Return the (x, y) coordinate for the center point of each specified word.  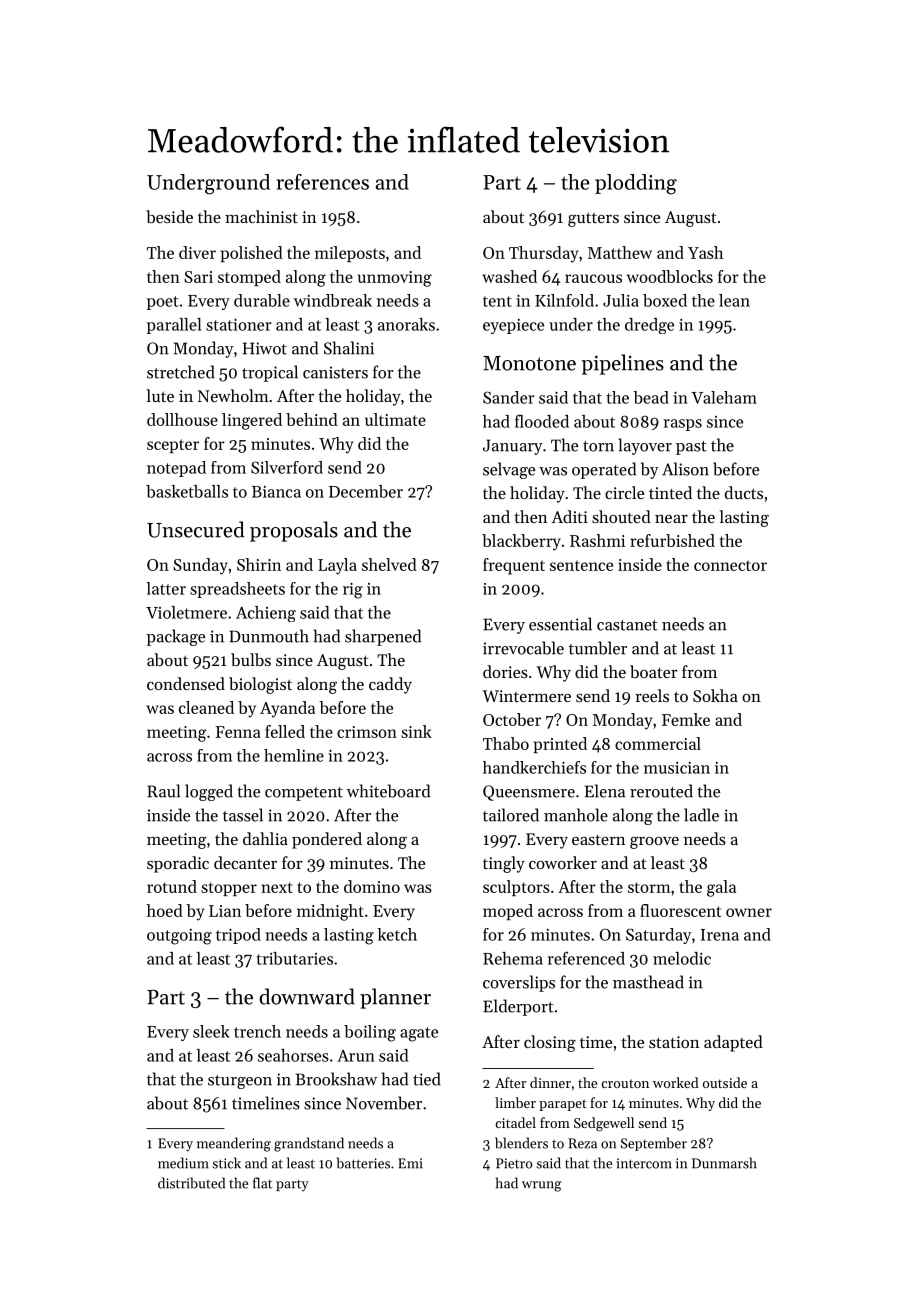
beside (169, 216)
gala (721, 888)
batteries (363, 1163)
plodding (636, 184)
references (322, 182)
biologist (260, 685)
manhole (576, 815)
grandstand (309, 1144)
